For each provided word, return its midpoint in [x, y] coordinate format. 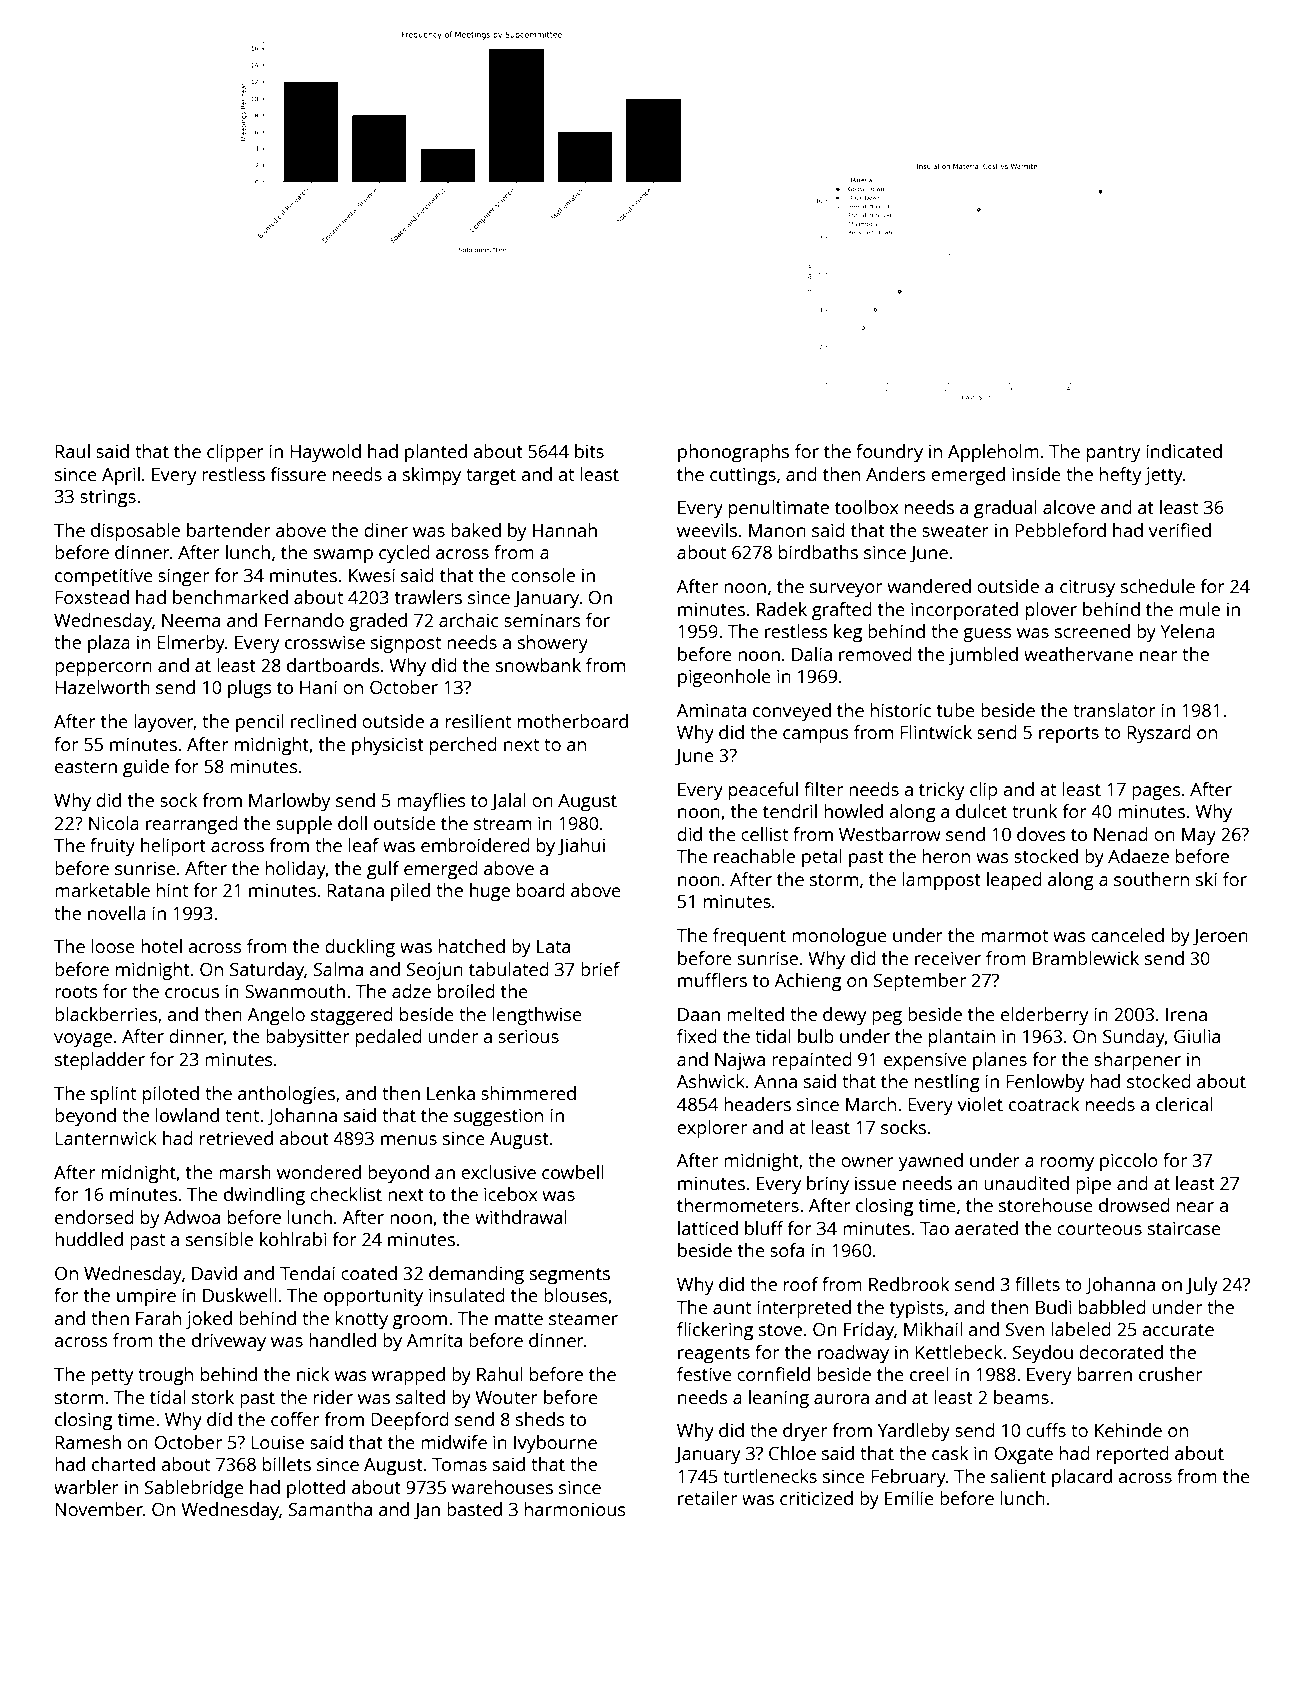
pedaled [389, 1038]
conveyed [792, 712]
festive [704, 1374]
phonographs [733, 453]
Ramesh [88, 1442]
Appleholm [993, 453]
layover [164, 723]
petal [822, 858]
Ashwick [711, 1081]
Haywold [325, 453]
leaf [364, 845]
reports [1069, 735]
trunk [1034, 811]
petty [112, 1377]
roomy [1067, 1164]
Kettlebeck [958, 1352]
